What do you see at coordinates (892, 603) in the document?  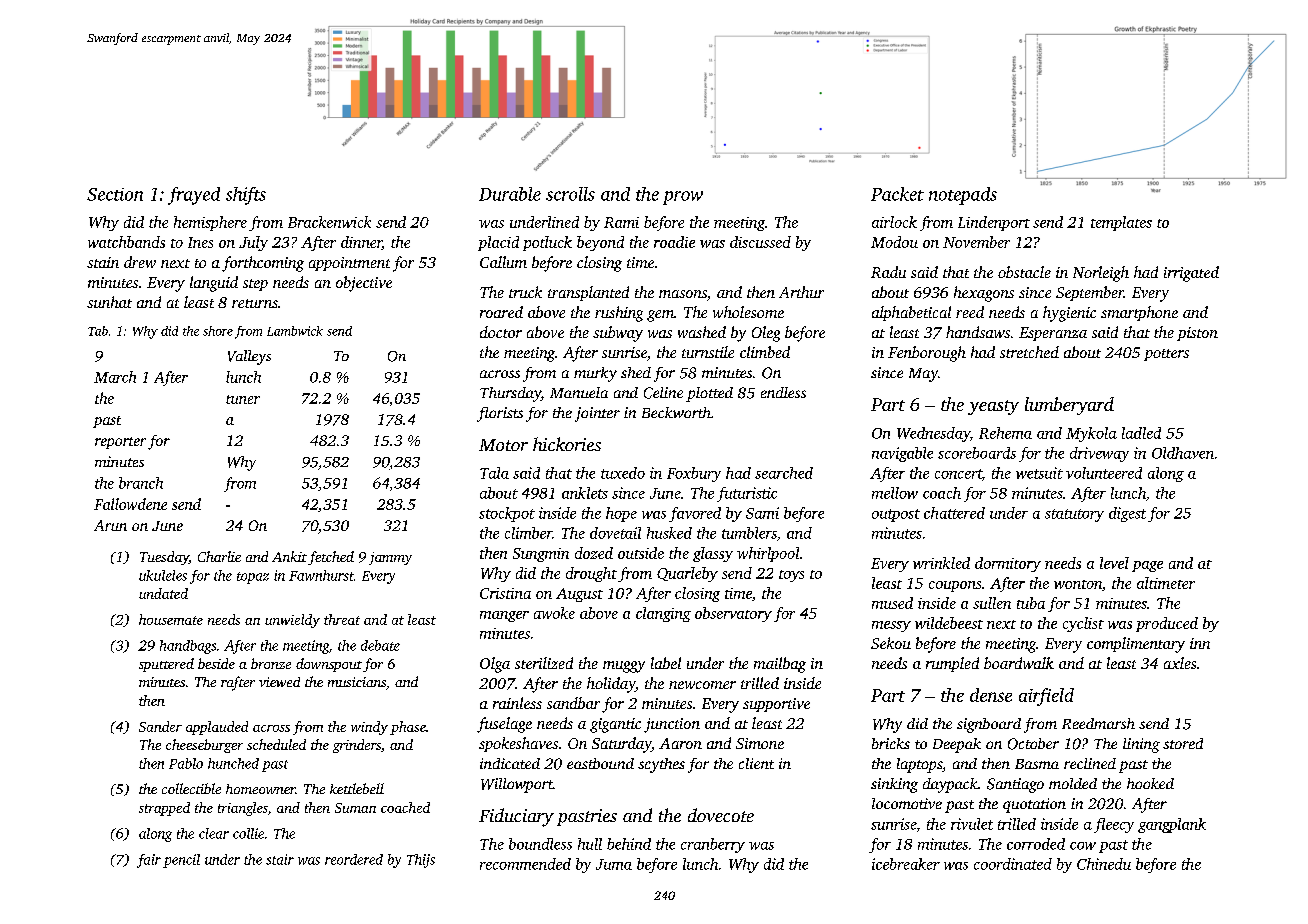 I see `mused` at bounding box center [892, 603].
